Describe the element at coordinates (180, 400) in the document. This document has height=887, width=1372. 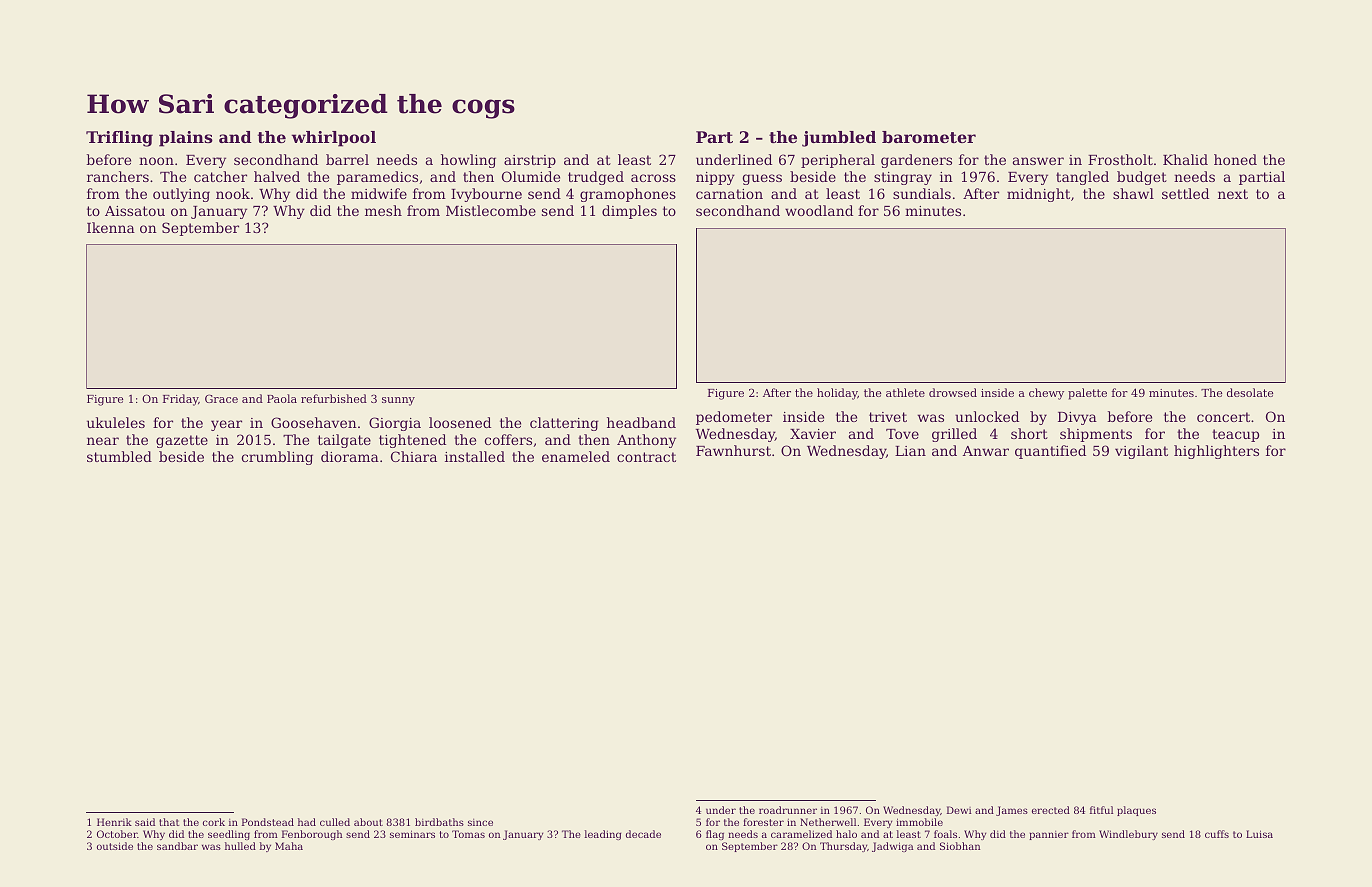
I see `Friday` at that location.
